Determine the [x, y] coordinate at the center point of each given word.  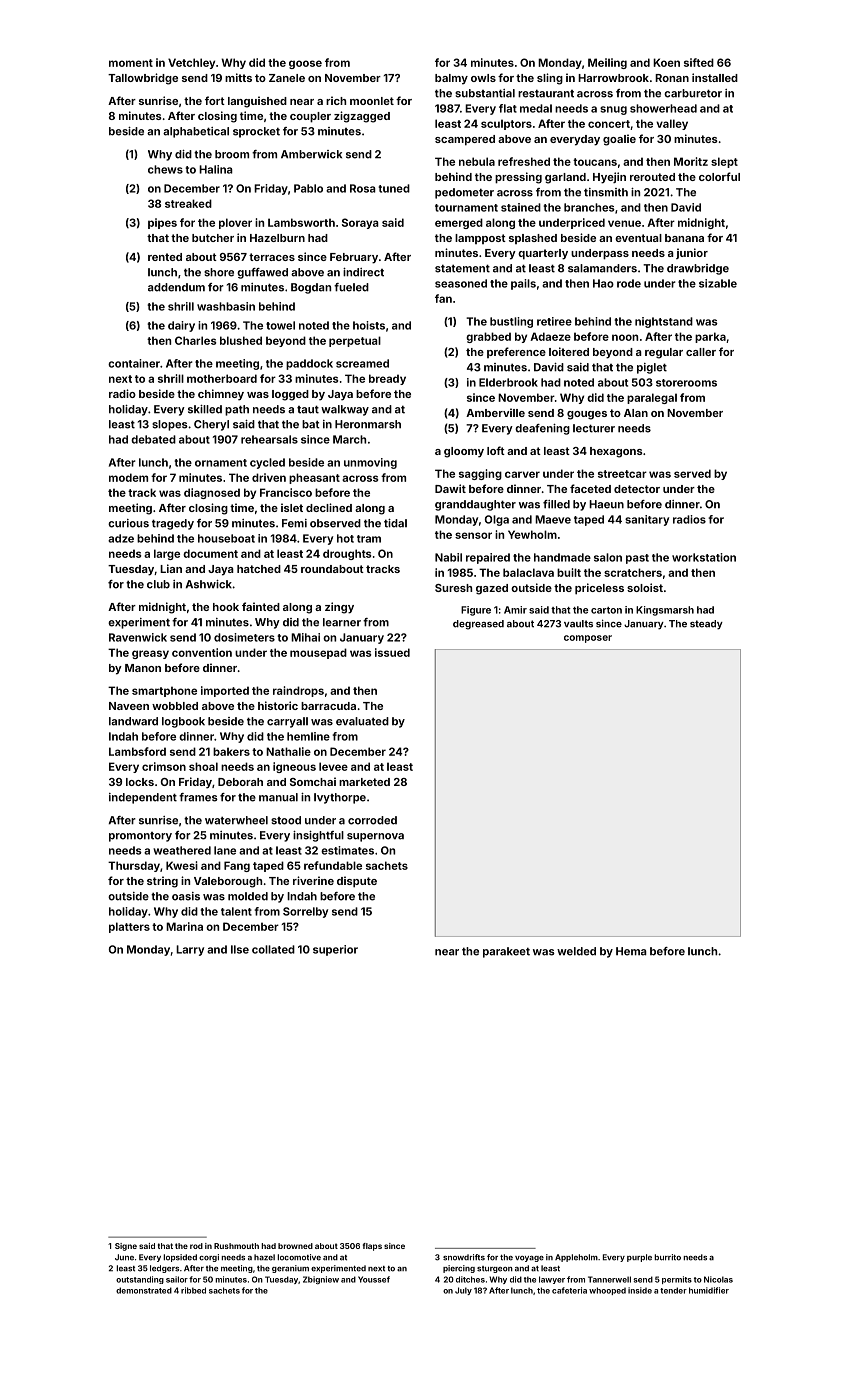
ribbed [193, 1290]
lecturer [594, 428]
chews [165, 169]
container [134, 363]
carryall [287, 722]
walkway [345, 410]
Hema [631, 951]
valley [672, 124]
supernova [375, 837]
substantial [485, 93]
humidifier [709, 1290]
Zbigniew [321, 1280]
